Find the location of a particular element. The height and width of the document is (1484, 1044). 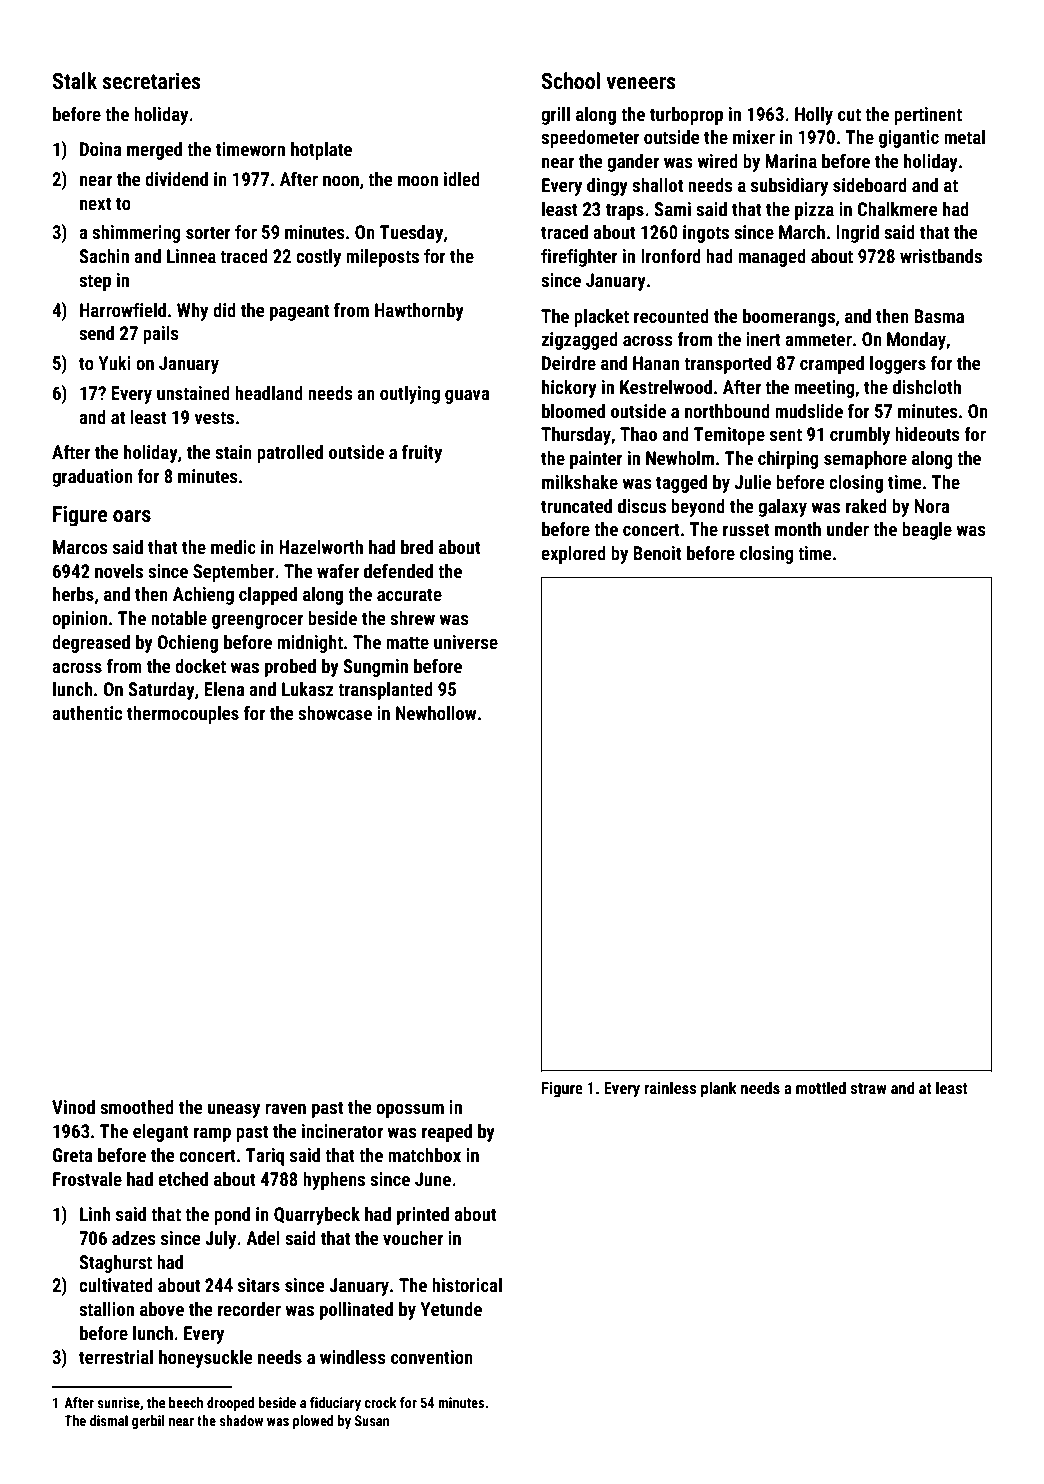

cut is located at coordinates (849, 114).
